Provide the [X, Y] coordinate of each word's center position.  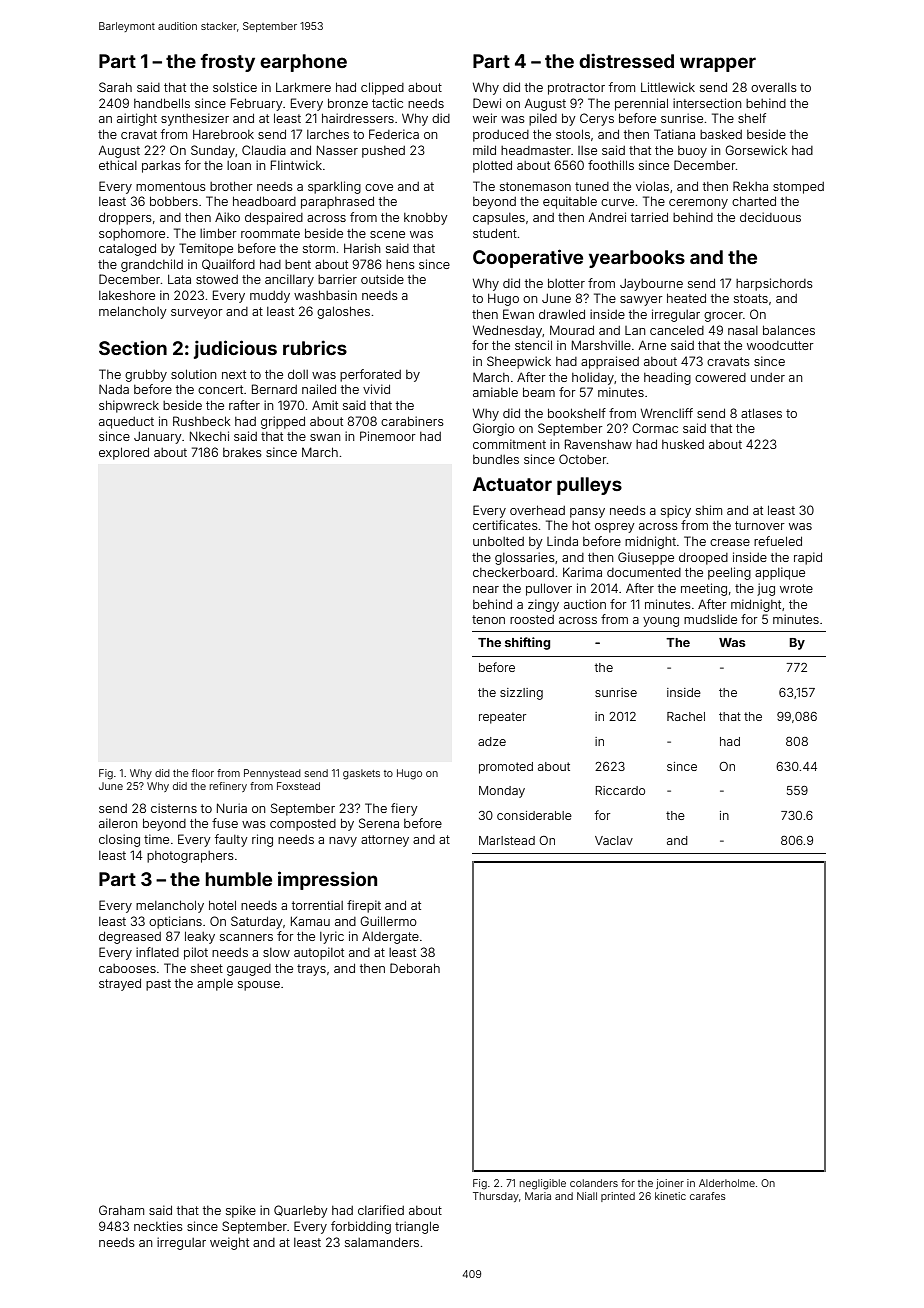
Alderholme [727, 1183]
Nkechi [209, 436]
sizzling [521, 694]
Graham [121, 1210]
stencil [533, 345]
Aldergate [390, 937]
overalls [774, 87]
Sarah [115, 87]
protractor [576, 89]
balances [789, 330]
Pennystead [272, 774]
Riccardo [620, 790]
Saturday [257, 922]
